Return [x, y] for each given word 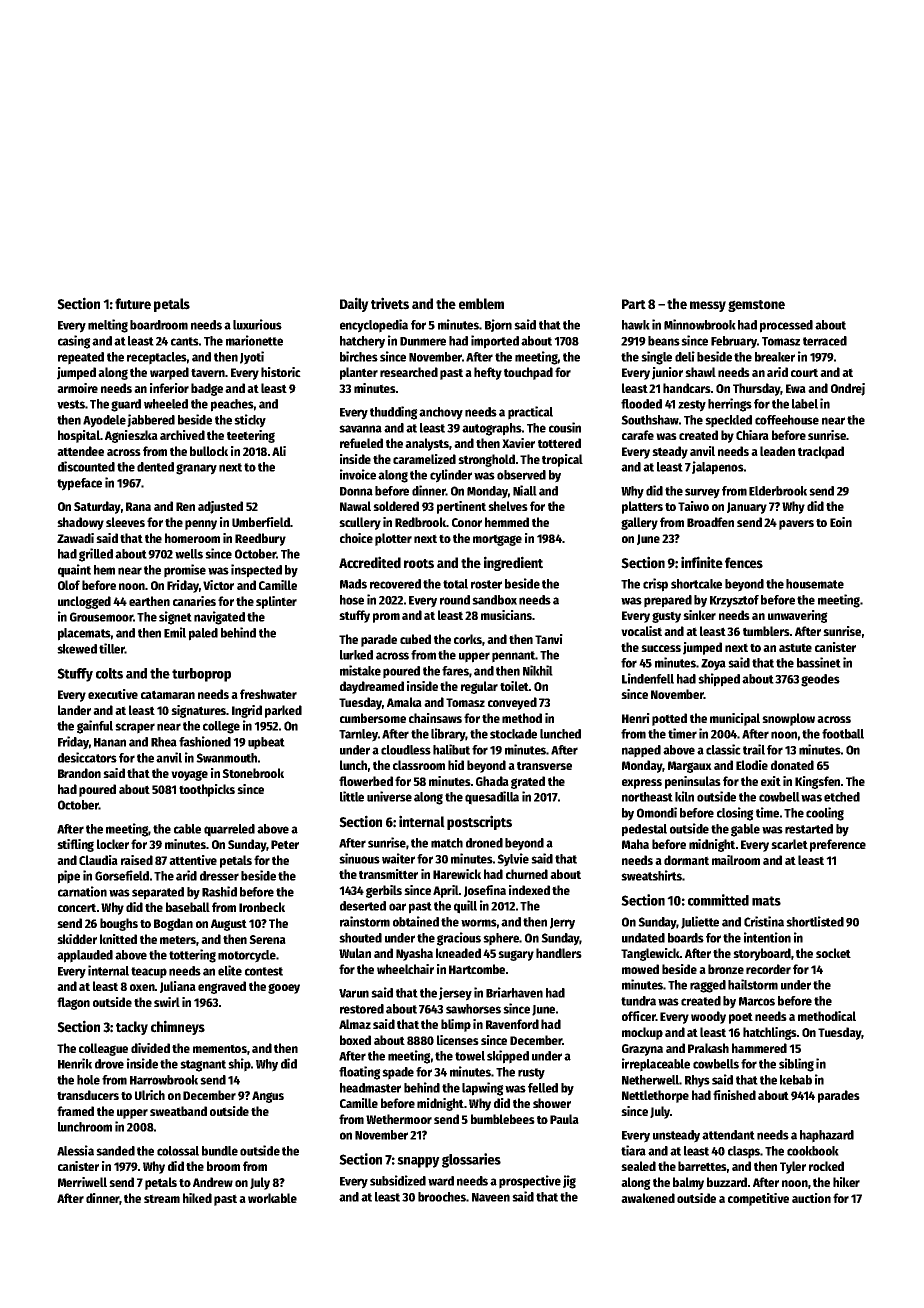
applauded [85, 956]
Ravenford [512, 1024]
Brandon [79, 773]
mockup [642, 1033]
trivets [390, 303]
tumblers [766, 631]
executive [113, 694]
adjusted [220, 507]
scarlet [789, 844]
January [747, 508]
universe [389, 796]
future [133, 304]
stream [162, 1198]
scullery [360, 523]
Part [634, 304]
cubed [415, 639]
